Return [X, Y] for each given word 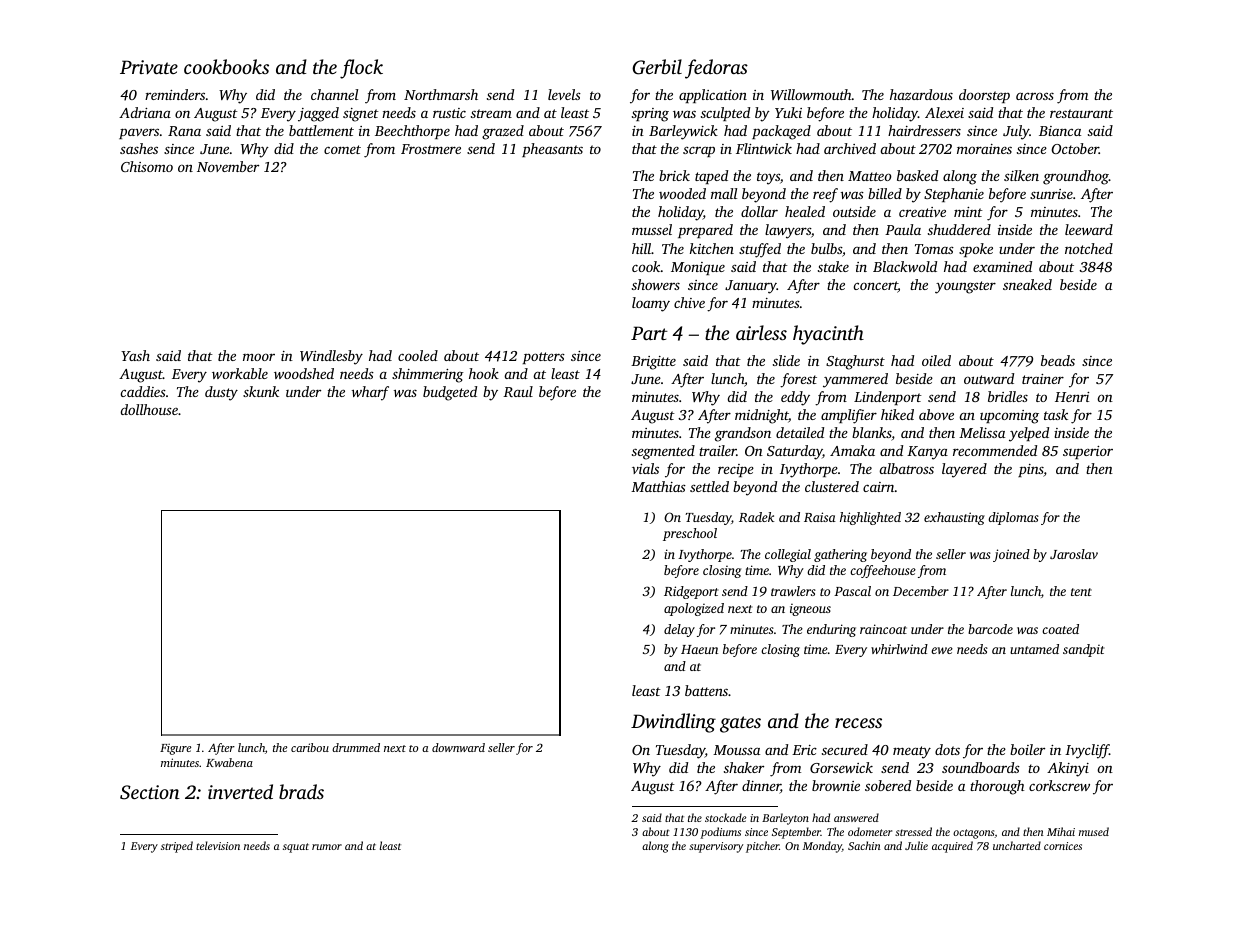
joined [1011, 555]
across [1035, 96]
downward [458, 747]
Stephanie [954, 195]
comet [342, 149]
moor [259, 357]
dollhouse [149, 409]
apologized [694, 609]
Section [150, 792]
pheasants [552, 150]
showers [656, 284]
